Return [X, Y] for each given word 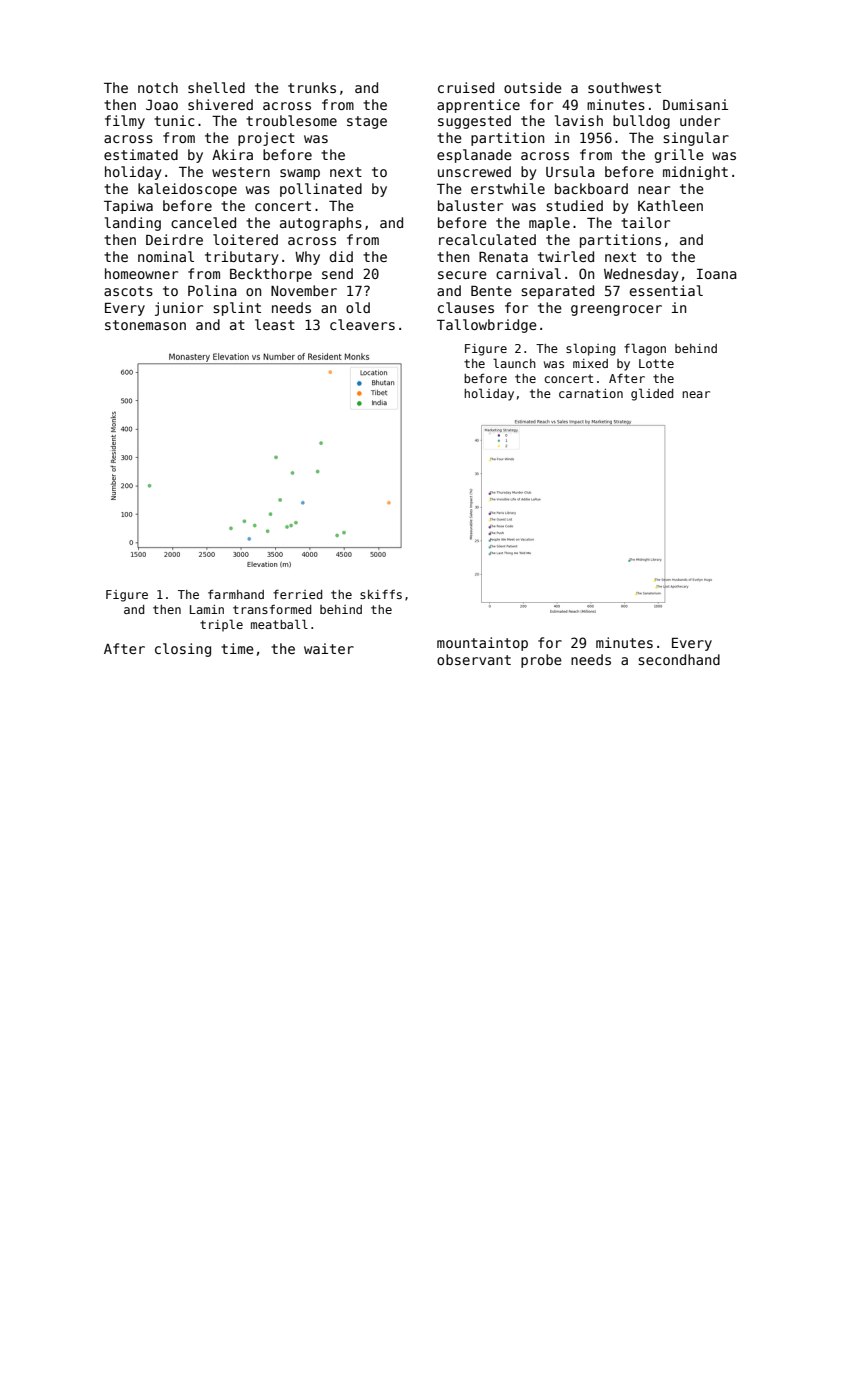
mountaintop [482, 644]
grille [679, 156]
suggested [474, 122]
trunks [312, 87]
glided [652, 394]
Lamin [207, 609]
